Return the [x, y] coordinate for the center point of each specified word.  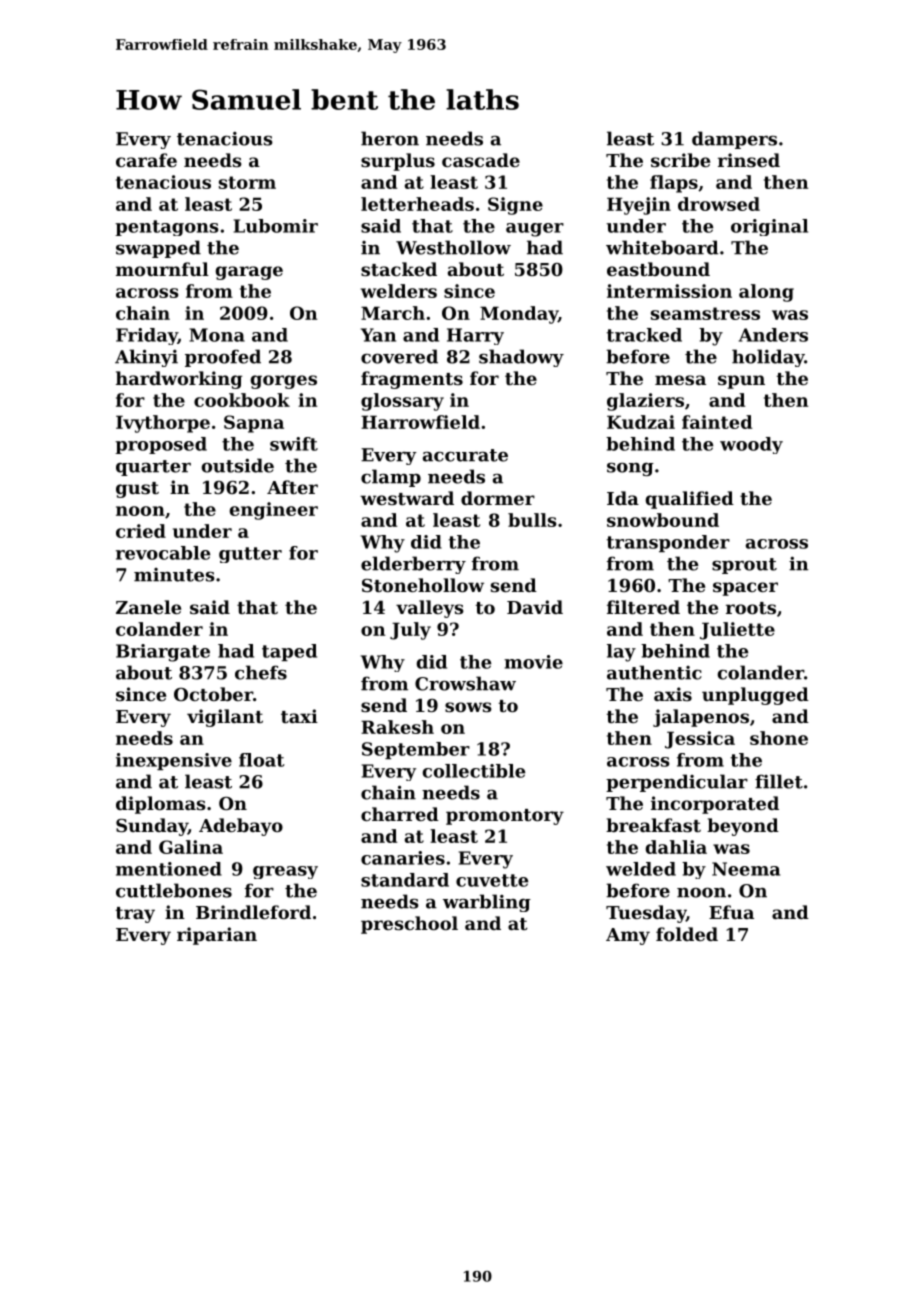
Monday [519, 315]
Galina [191, 847]
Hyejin [639, 206]
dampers [734, 140]
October [213, 694]
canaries [403, 858]
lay [621, 653]
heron [390, 138]
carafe [146, 160]
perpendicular [677, 783]
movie [533, 662]
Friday [147, 336]
